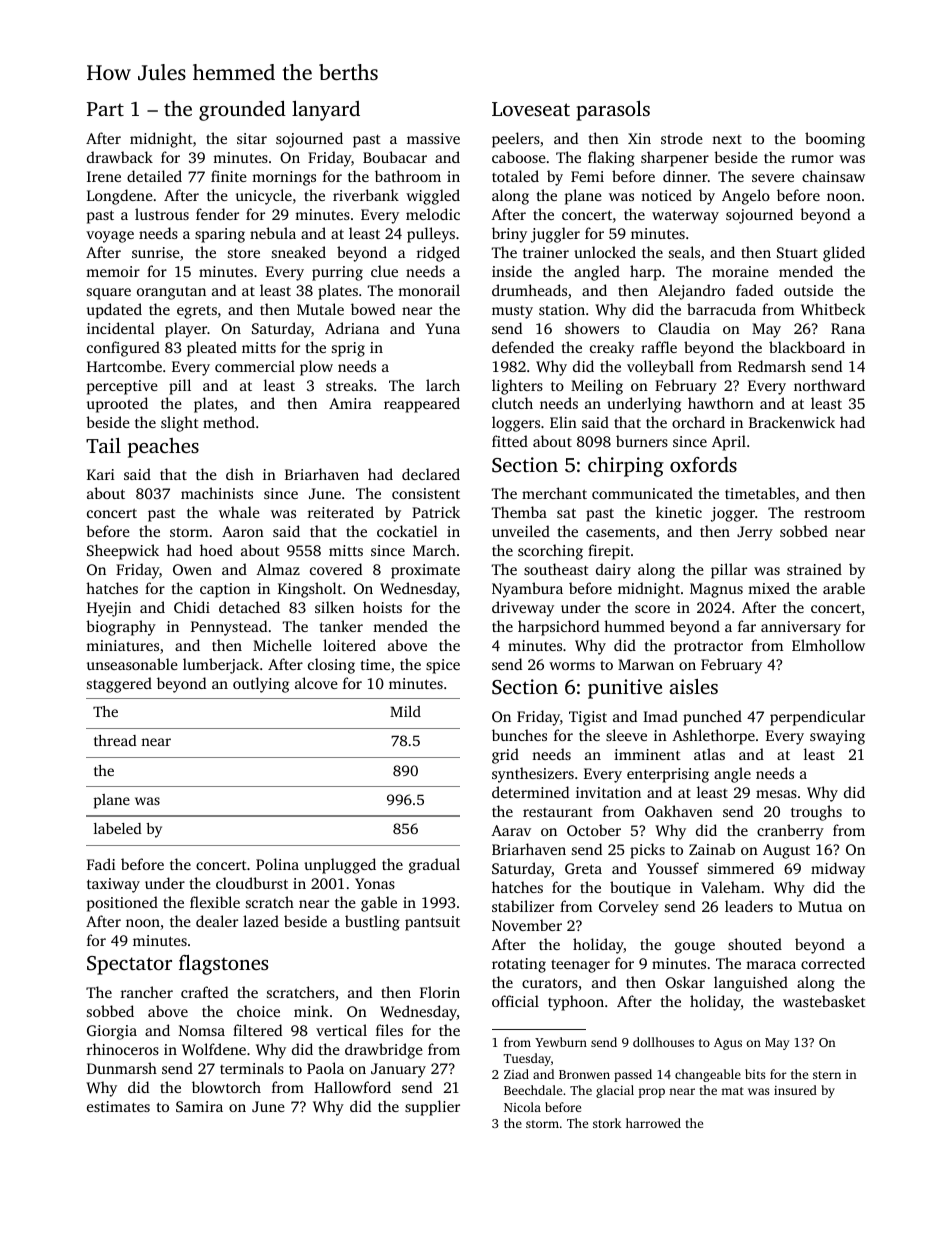 The image size is (952, 1233). I want to click on swaying, so click(837, 737).
